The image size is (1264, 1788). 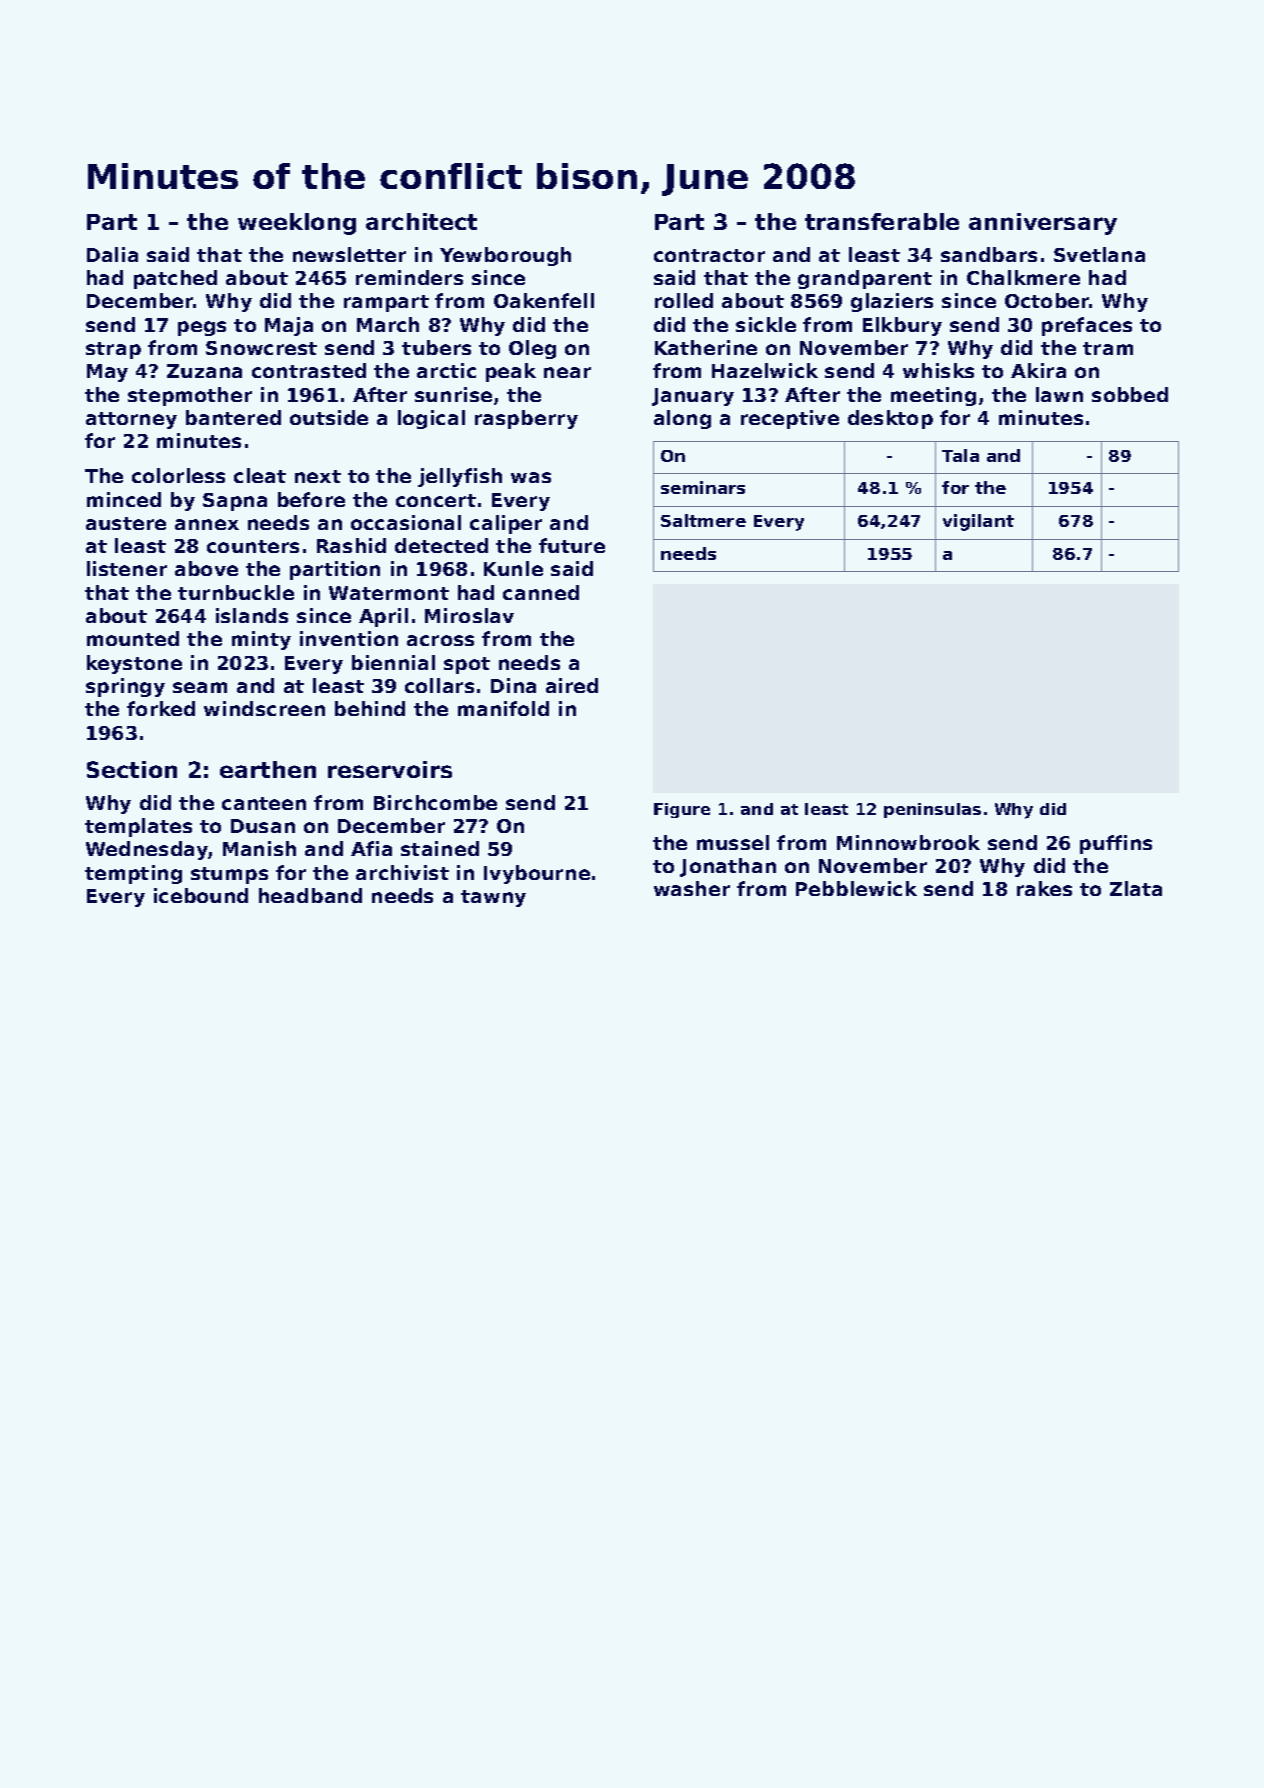 What do you see at coordinates (684, 300) in the page?
I see `rolled` at bounding box center [684, 300].
